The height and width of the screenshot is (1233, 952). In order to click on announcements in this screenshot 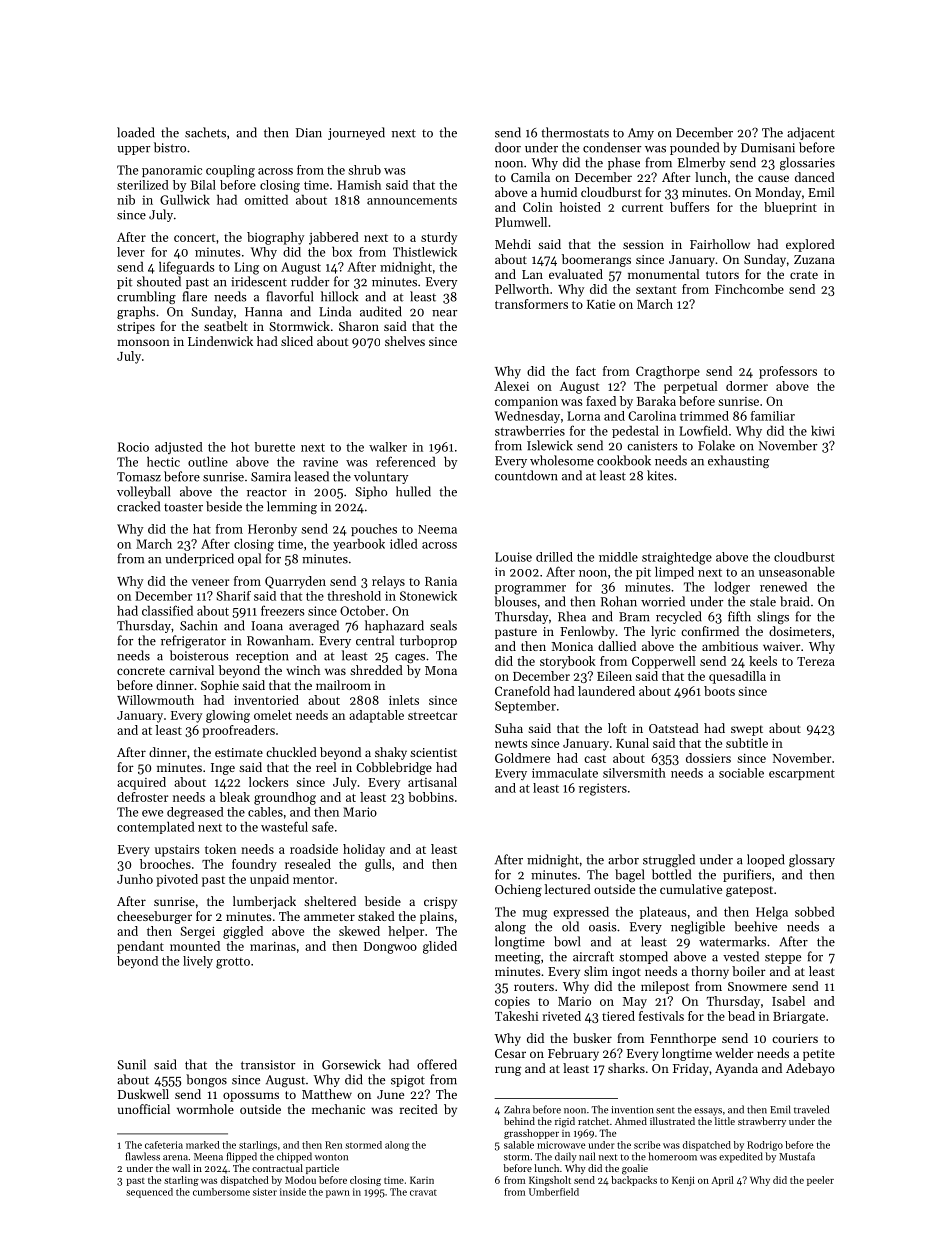, I will do `click(412, 200)`.
